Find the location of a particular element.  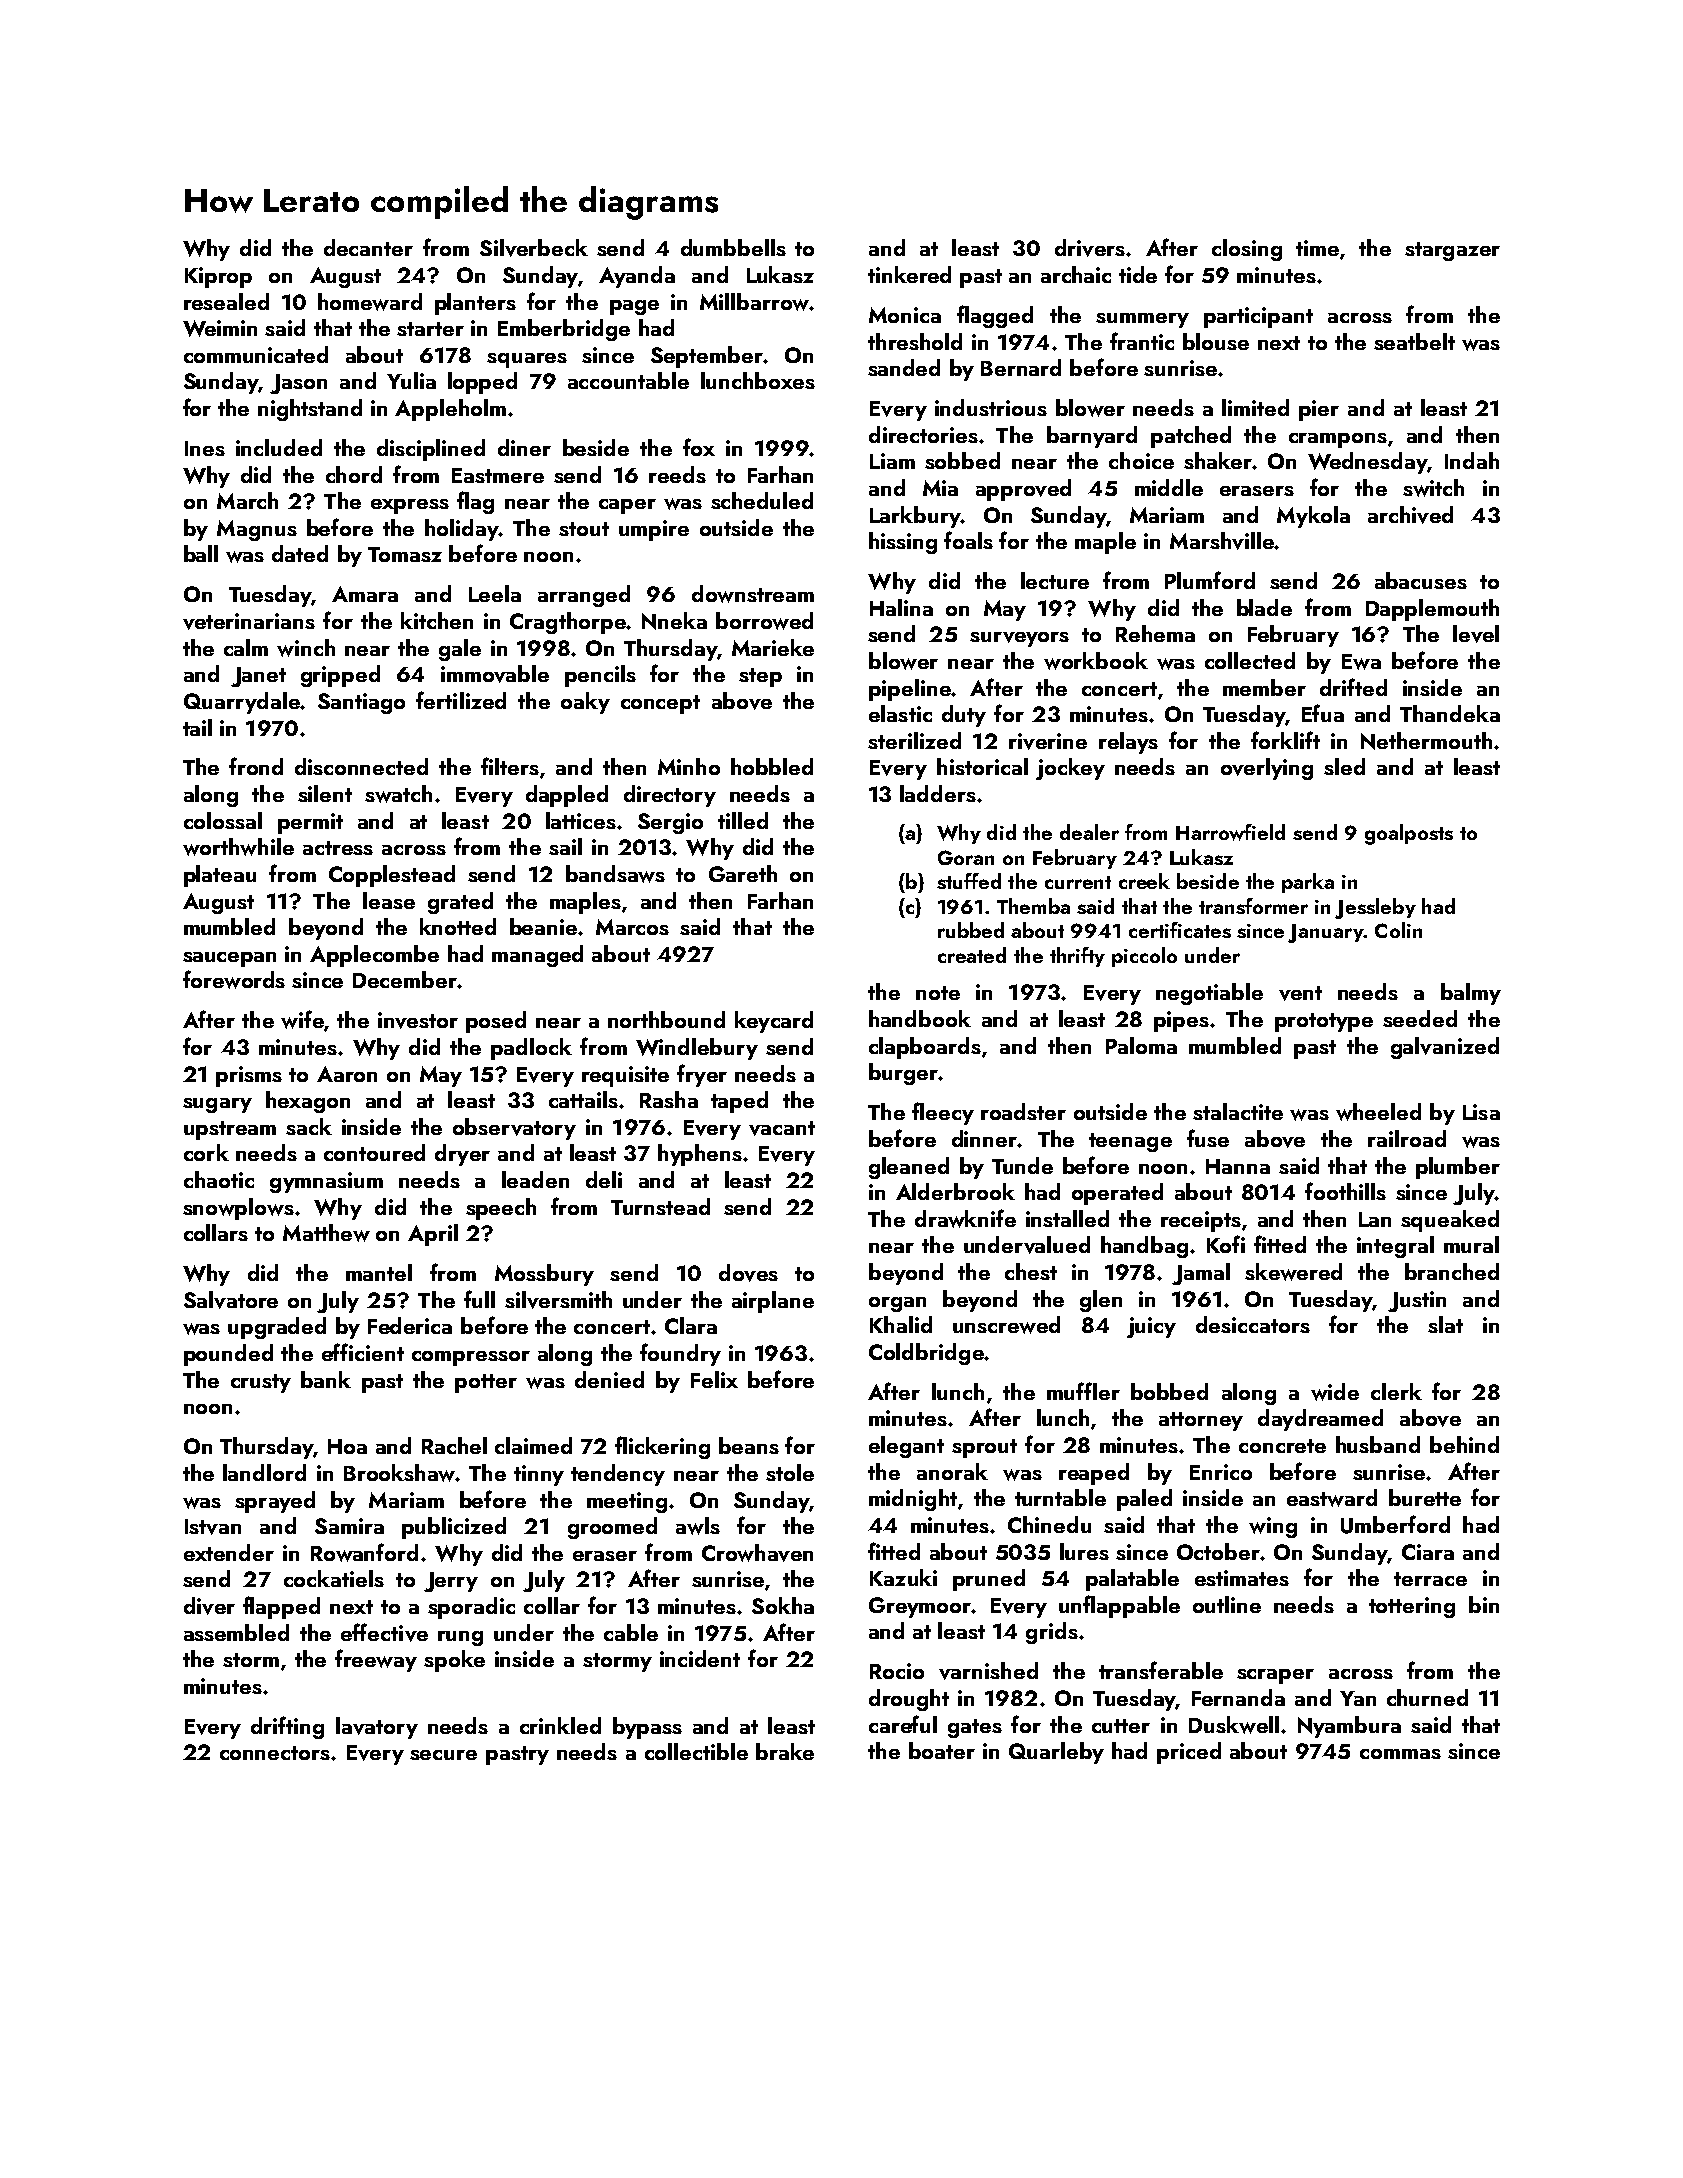

sporadic is located at coordinates (471, 1608).
